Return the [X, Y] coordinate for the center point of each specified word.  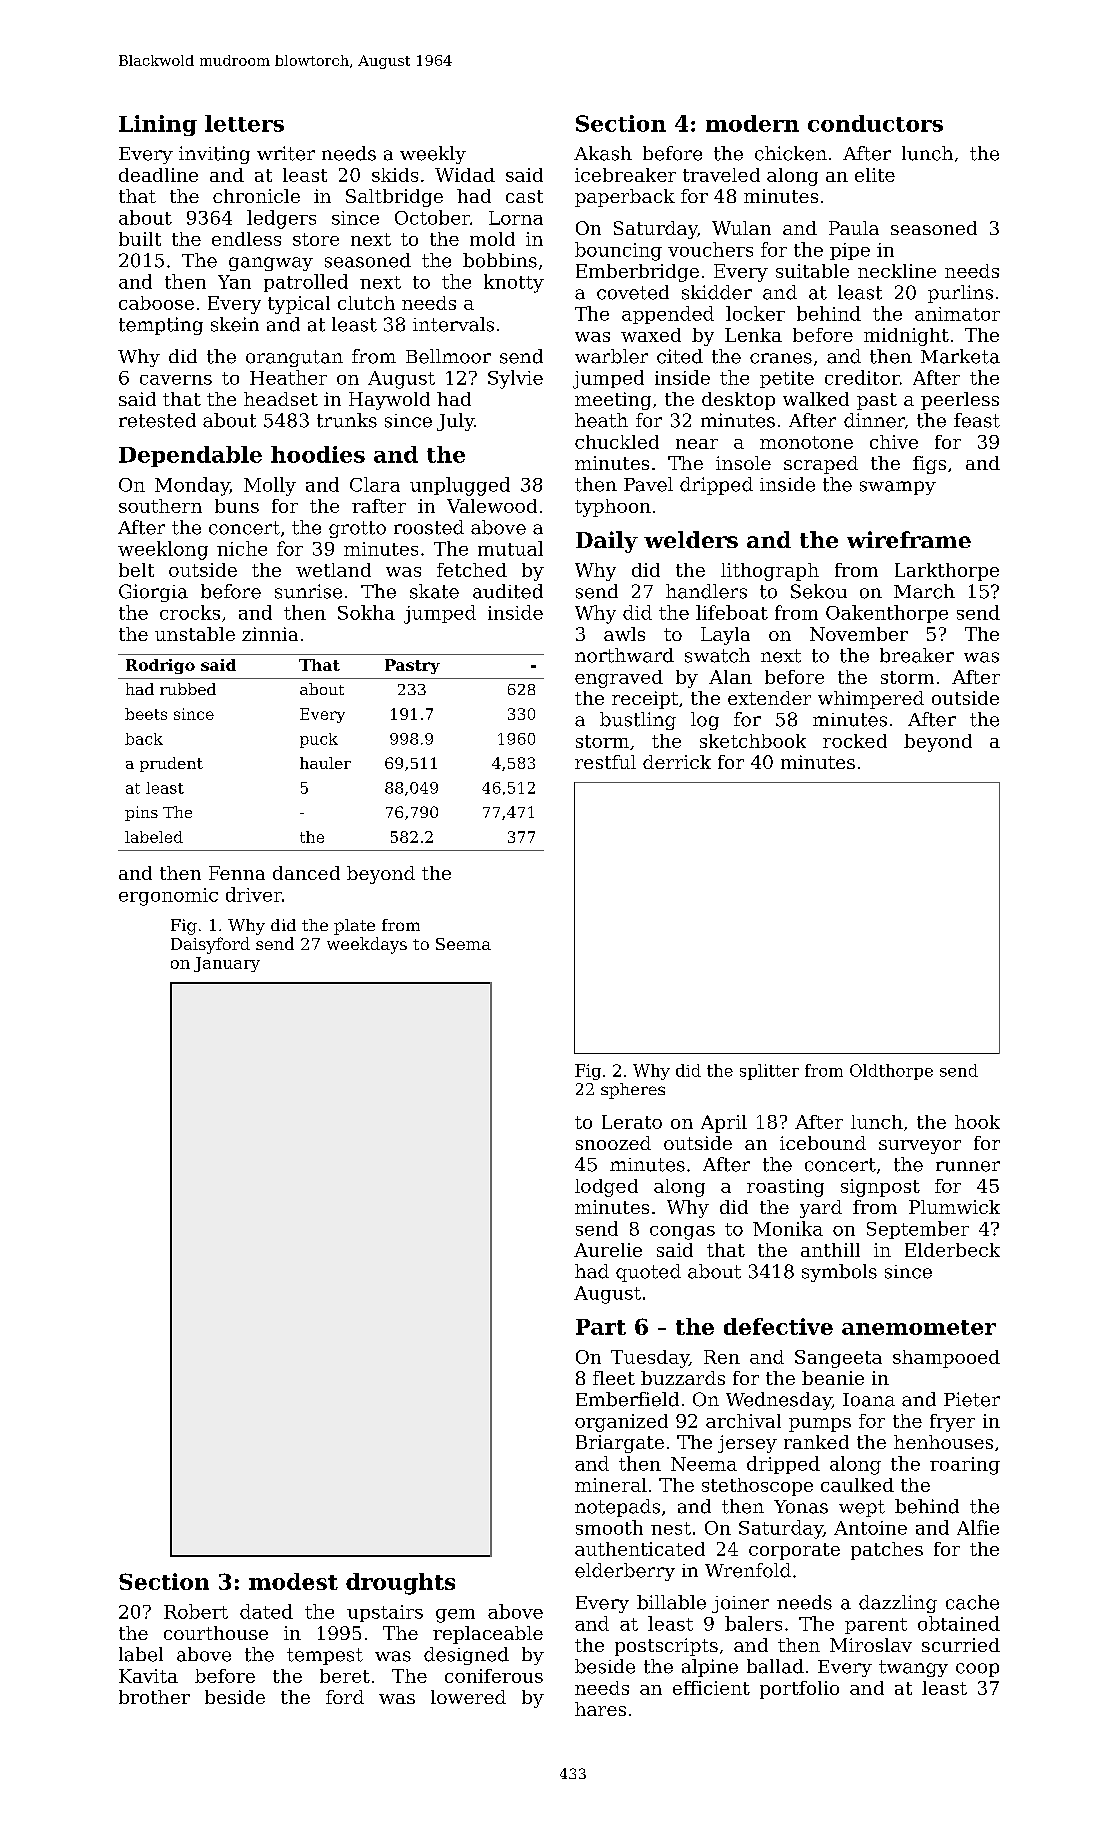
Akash [603, 153]
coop [977, 1670]
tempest [325, 1656]
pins [141, 813]
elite [875, 175]
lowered [468, 1697]
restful [605, 762]
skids [395, 175]
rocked [855, 741]
